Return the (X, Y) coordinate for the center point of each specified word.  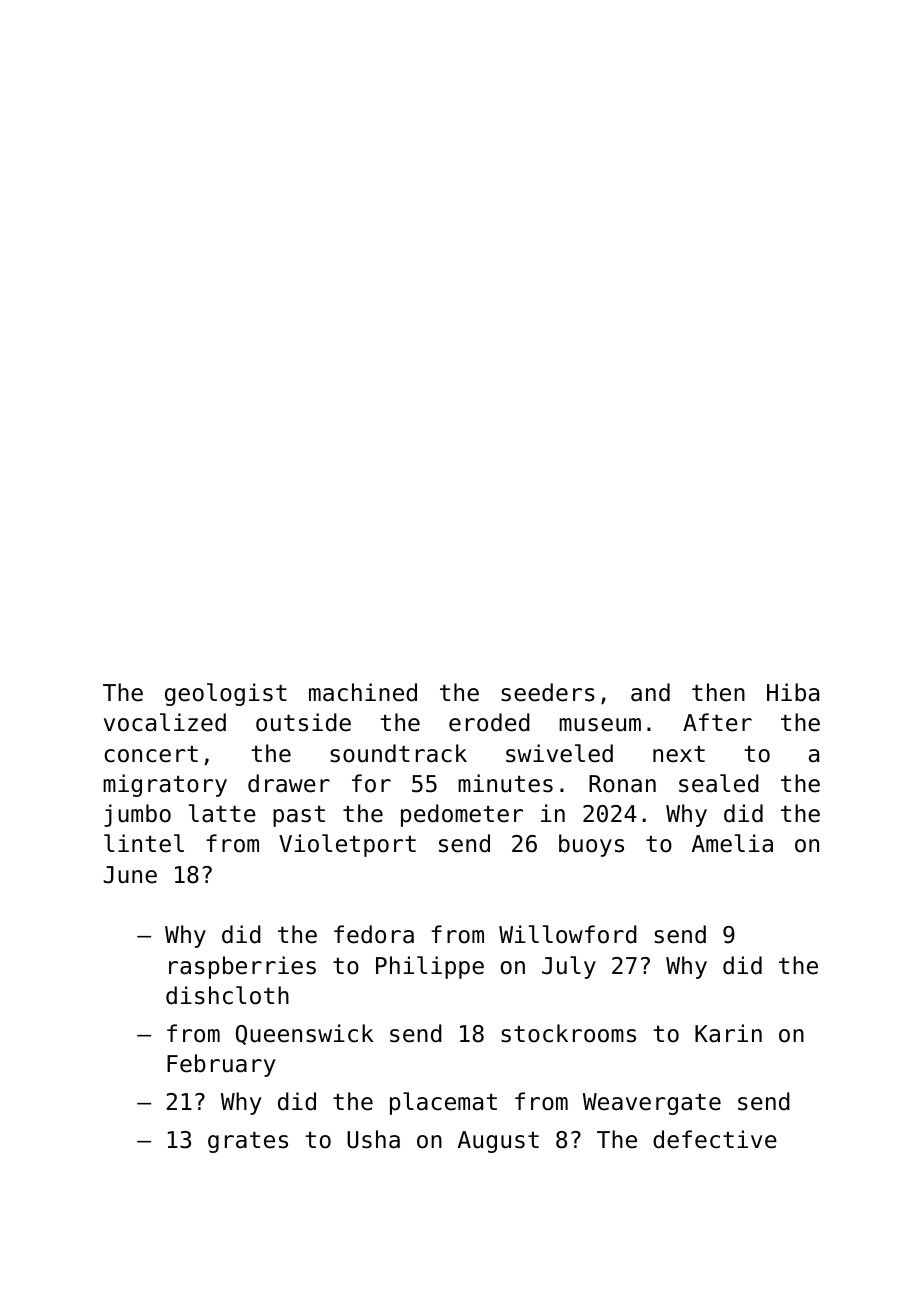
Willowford (568, 934)
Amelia (732, 843)
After (717, 722)
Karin (728, 1033)
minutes (505, 783)
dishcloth (227, 995)
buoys (591, 845)
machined (363, 692)
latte (222, 813)
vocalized (165, 722)
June (130, 875)
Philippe (430, 967)
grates (248, 1142)
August (498, 1142)
